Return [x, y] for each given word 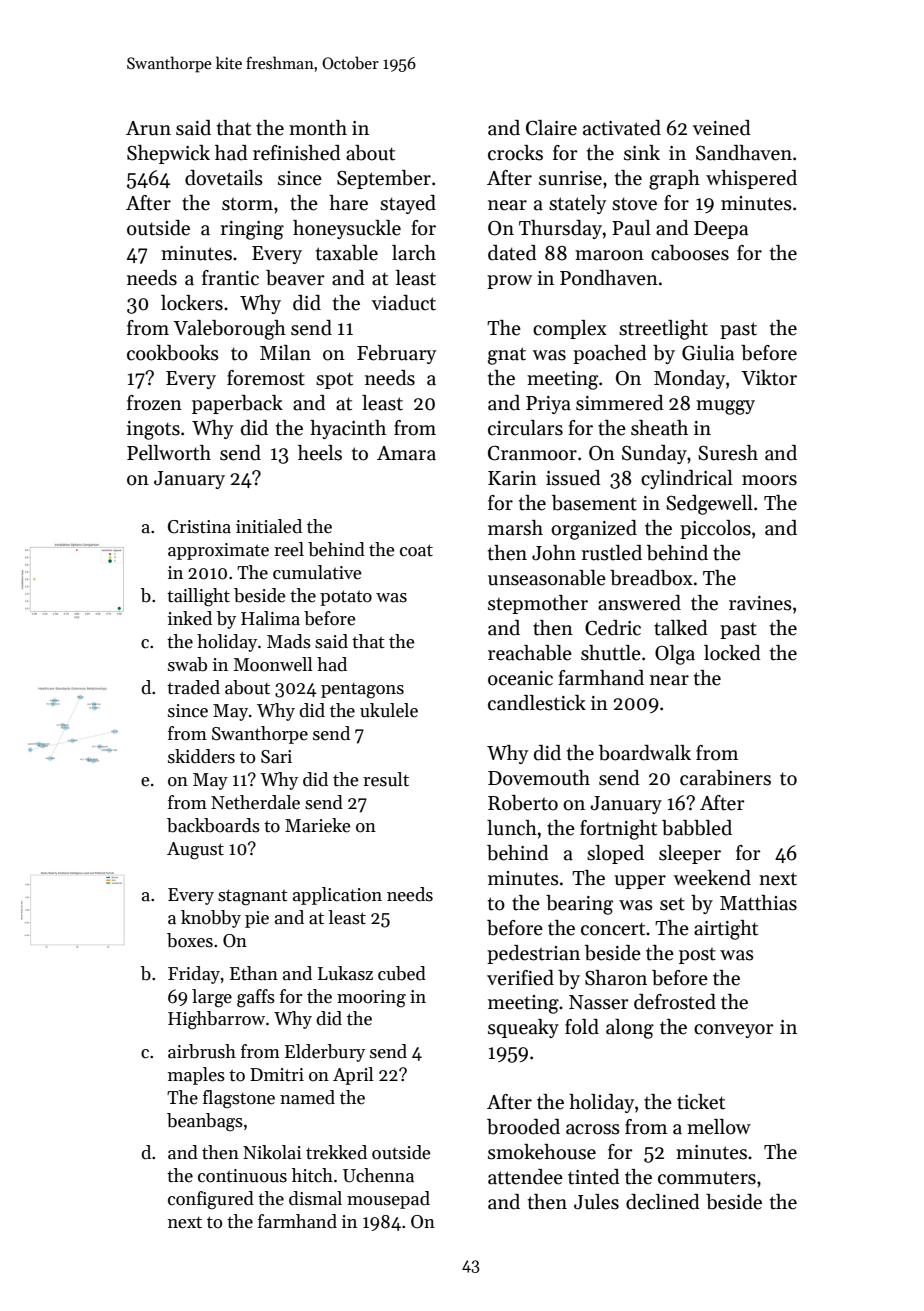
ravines [760, 603]
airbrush [202, 1051]
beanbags [205, 1122]
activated [622, 128]
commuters [707, 1178]
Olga [675, 655]
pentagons [362, 691]
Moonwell [273, 664]
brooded [523, 1127]
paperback [237, 404]
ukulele [389, 710]
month [318, 128]
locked [732, 653]
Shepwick [168, 154]
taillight [198, 597]
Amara [406, 453]
